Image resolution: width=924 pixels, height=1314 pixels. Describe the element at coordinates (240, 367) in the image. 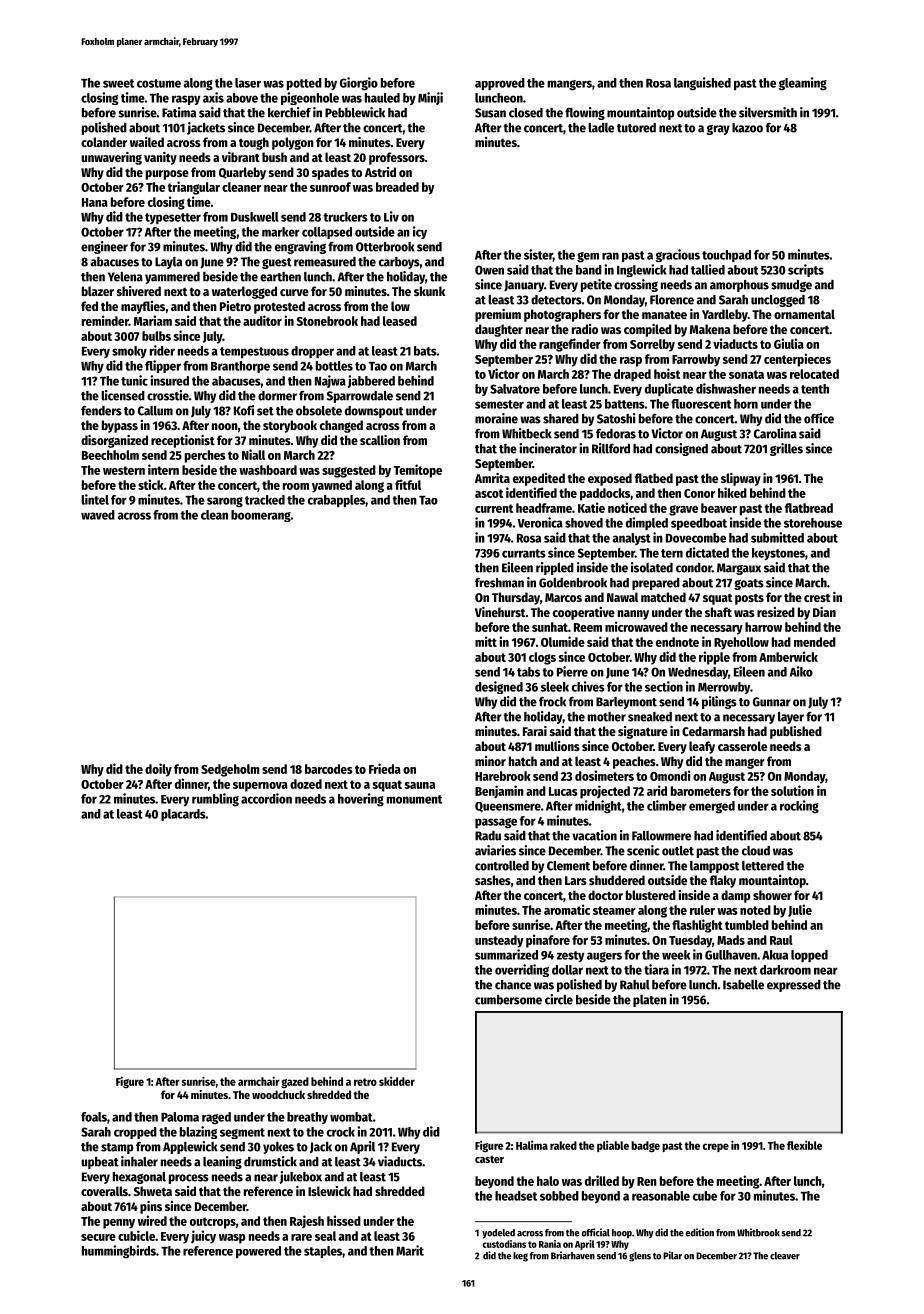

I see `Branthorpe` at that location.
